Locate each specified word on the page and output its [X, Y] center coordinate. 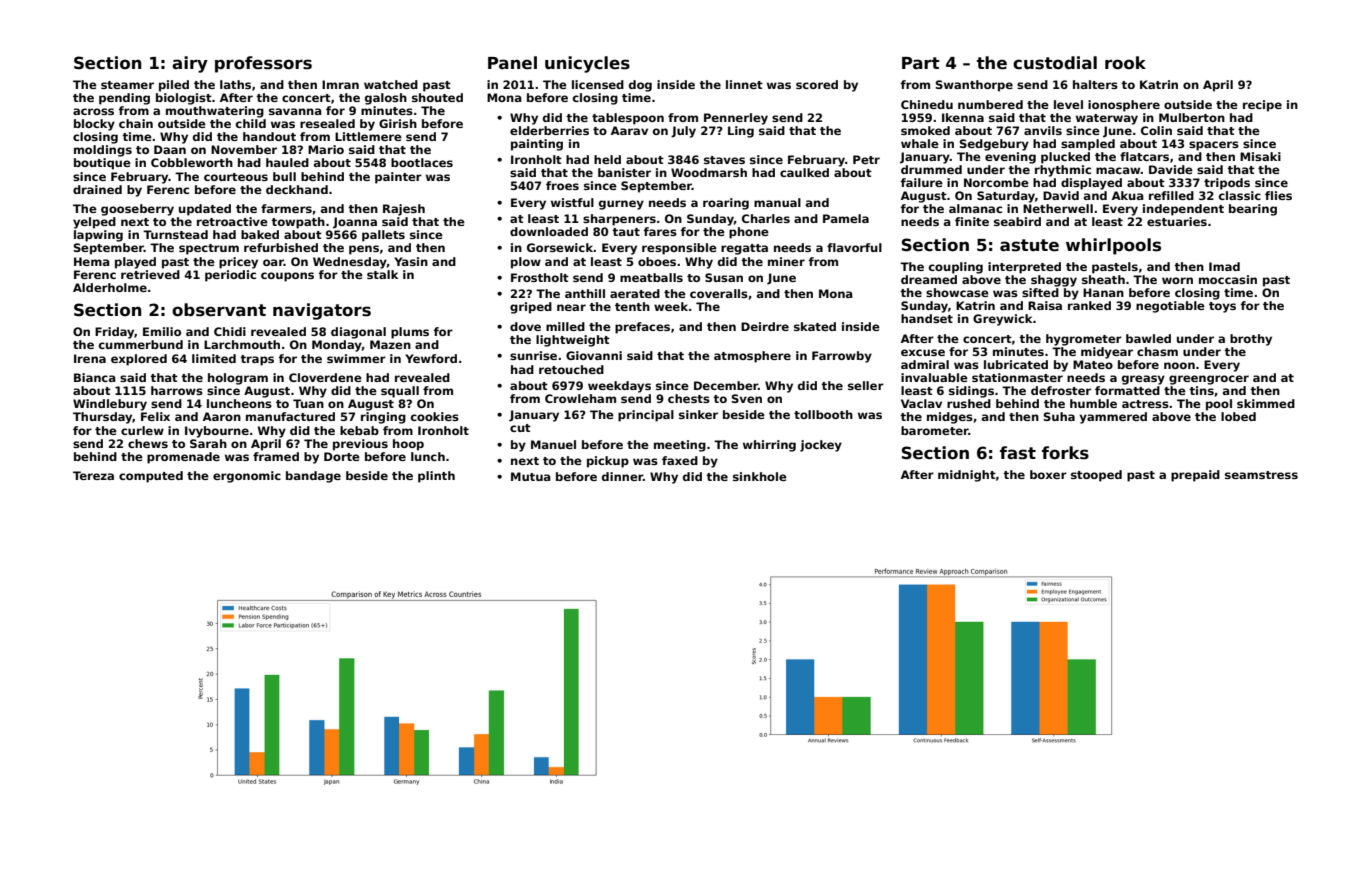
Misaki [1260, 156]
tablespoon [628, 119]
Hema [92, 261]
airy [190, 64]
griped [531, 308]
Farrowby [842, 357]
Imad [1224, 266]
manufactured [290, 416]
